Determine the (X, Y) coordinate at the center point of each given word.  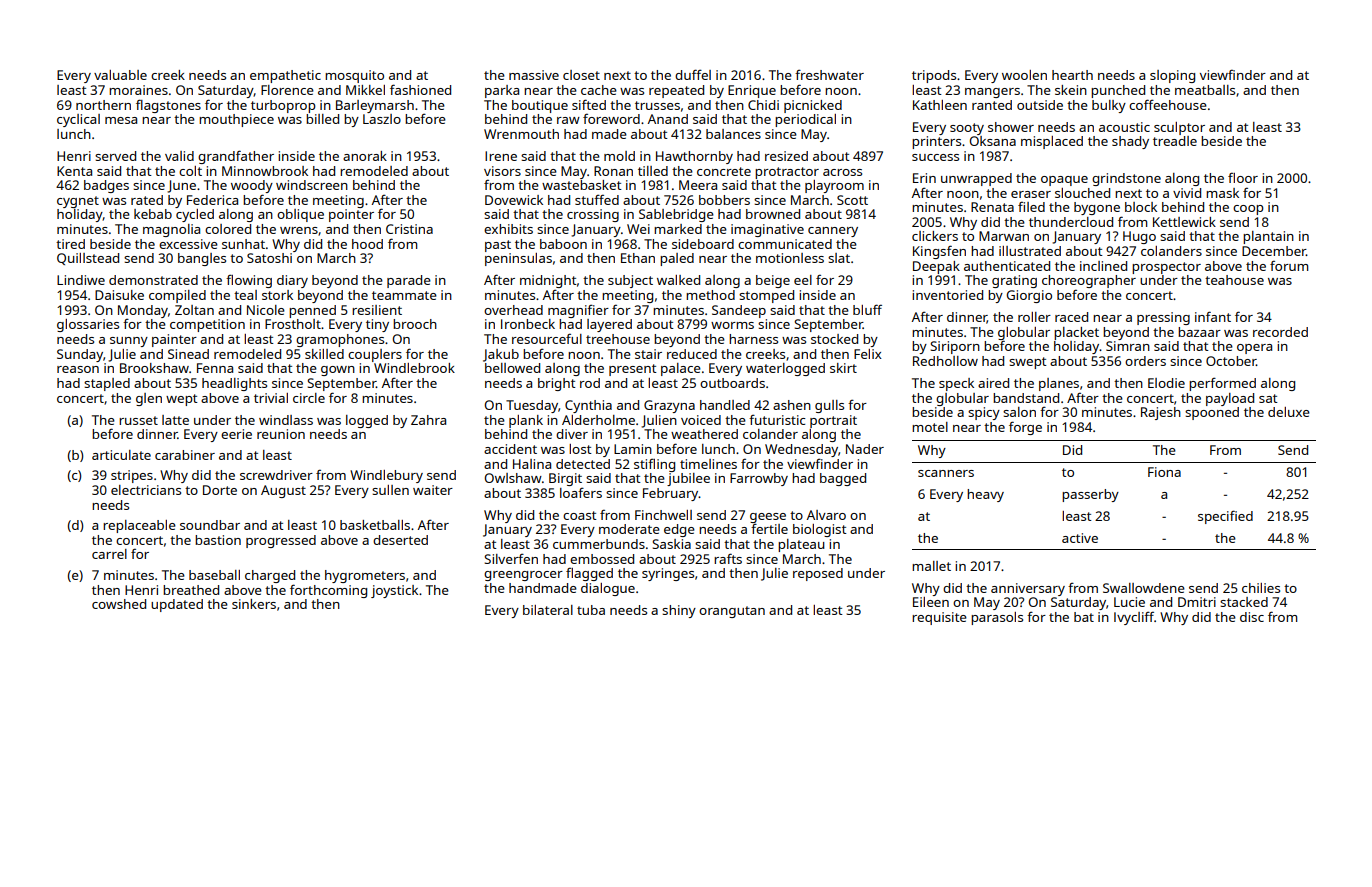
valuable (120, 75)
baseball (214, 575)
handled (725, 405)
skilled (324, 354)
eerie (236, 434)
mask (1222, 193)
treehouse (618, 339)
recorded (1280, 332)
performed (1222, 384)
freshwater (829, 74)
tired (70, 244)
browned (773, 214)
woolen (1024, 75)
